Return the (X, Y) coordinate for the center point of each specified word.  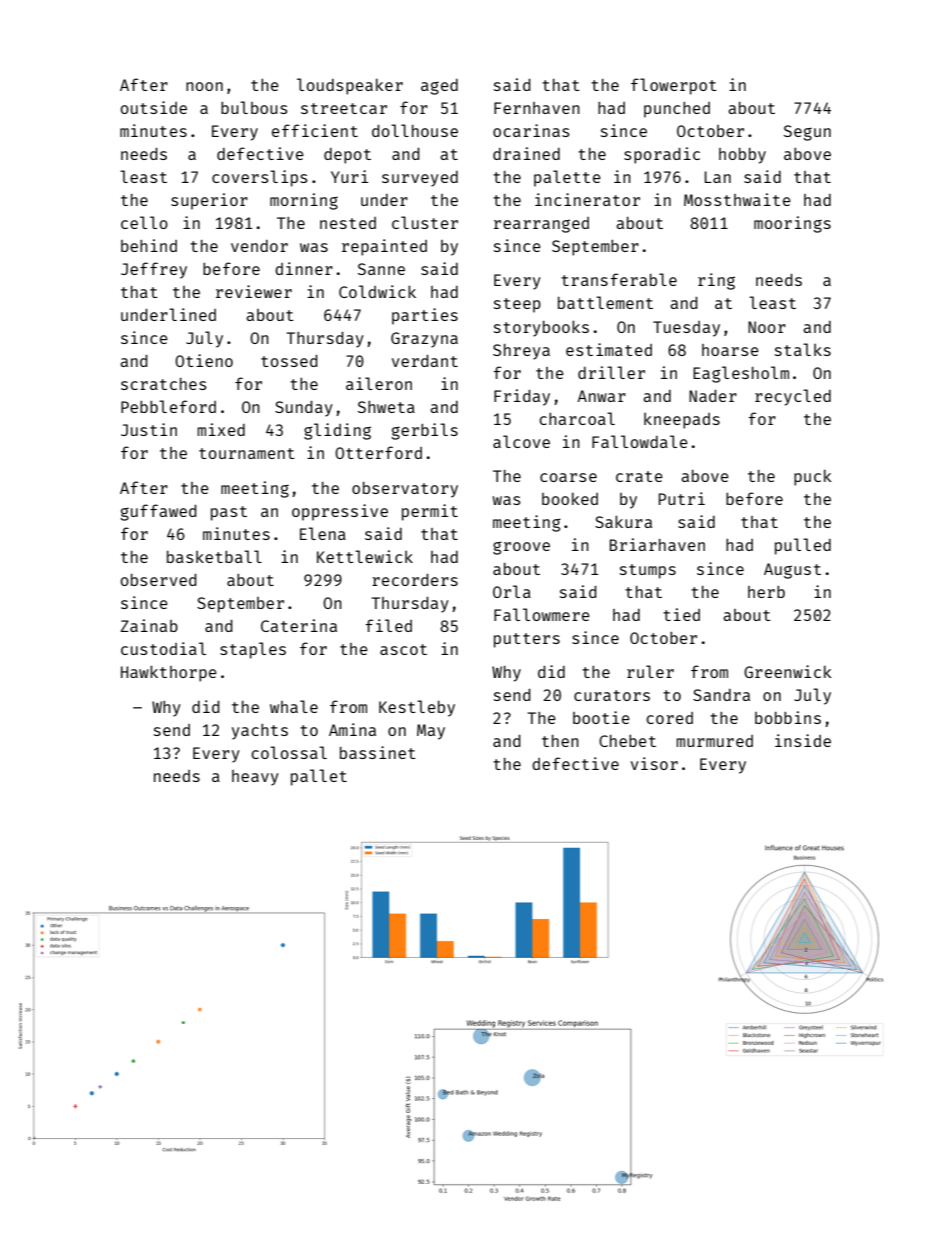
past (229, 513)
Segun (807, 133)
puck (813, 477)
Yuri (349, 176)
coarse (568, 477)
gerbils (424, 431)
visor (654, 763)
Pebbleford (168, 406)
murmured (714, 741)
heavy (255, 778)
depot (347, 156)
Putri (682, 498)
